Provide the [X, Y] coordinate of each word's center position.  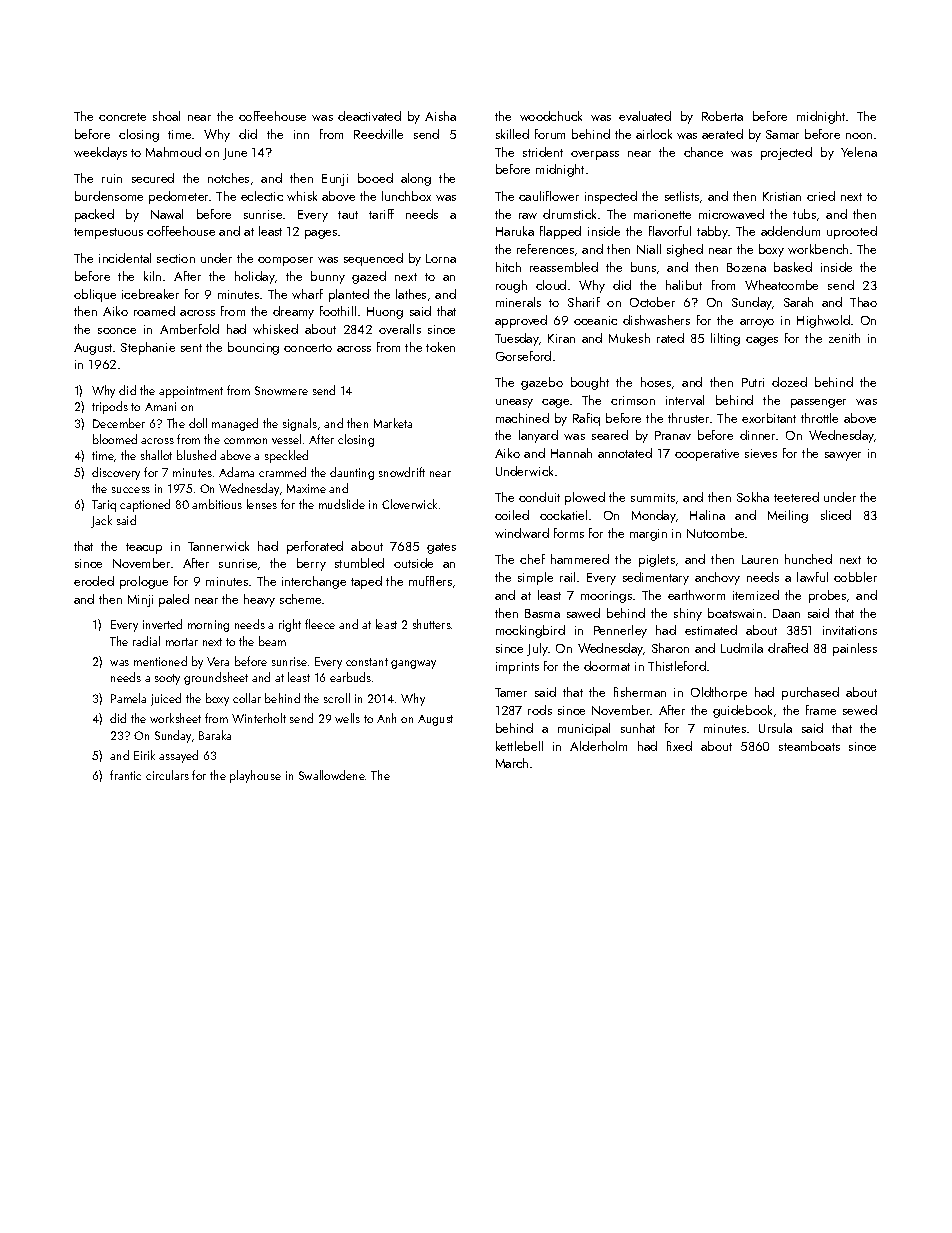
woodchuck [551, 116]
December [119, 423]
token [440, 347]
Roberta [722, 116]
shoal [166, 116]
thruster [688, 418]
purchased [810, 693]
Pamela [128, 698]
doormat [607, 666]
